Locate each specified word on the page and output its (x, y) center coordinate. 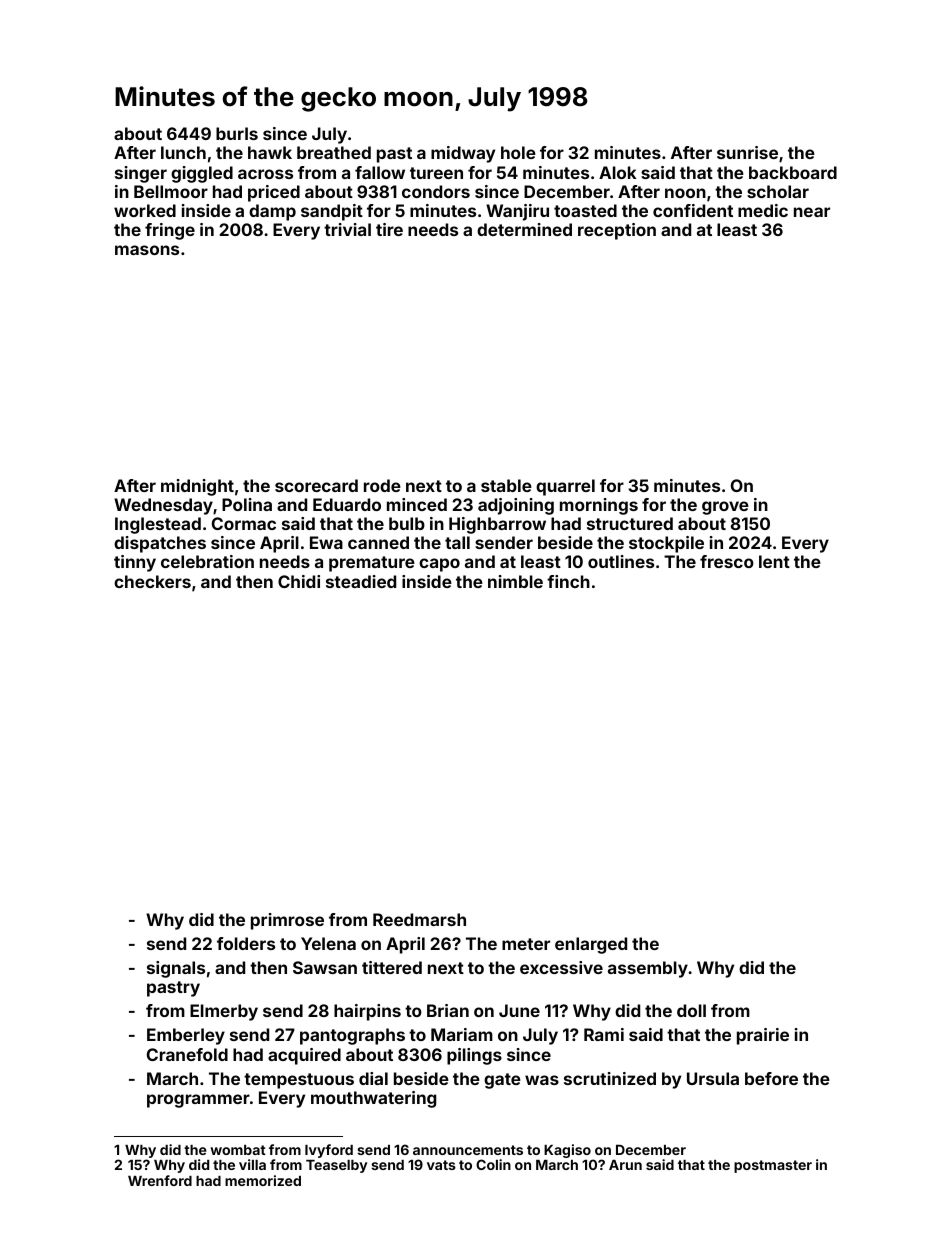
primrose (287, 921)
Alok (618, 172)
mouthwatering (373, 1099)
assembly (648, 969)
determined (524, 229)
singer (141, 174)
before (771, 1078)
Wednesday (163, 506)
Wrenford (160, 1180)
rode (382, 485)
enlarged (591, 945)
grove (725, 508)
